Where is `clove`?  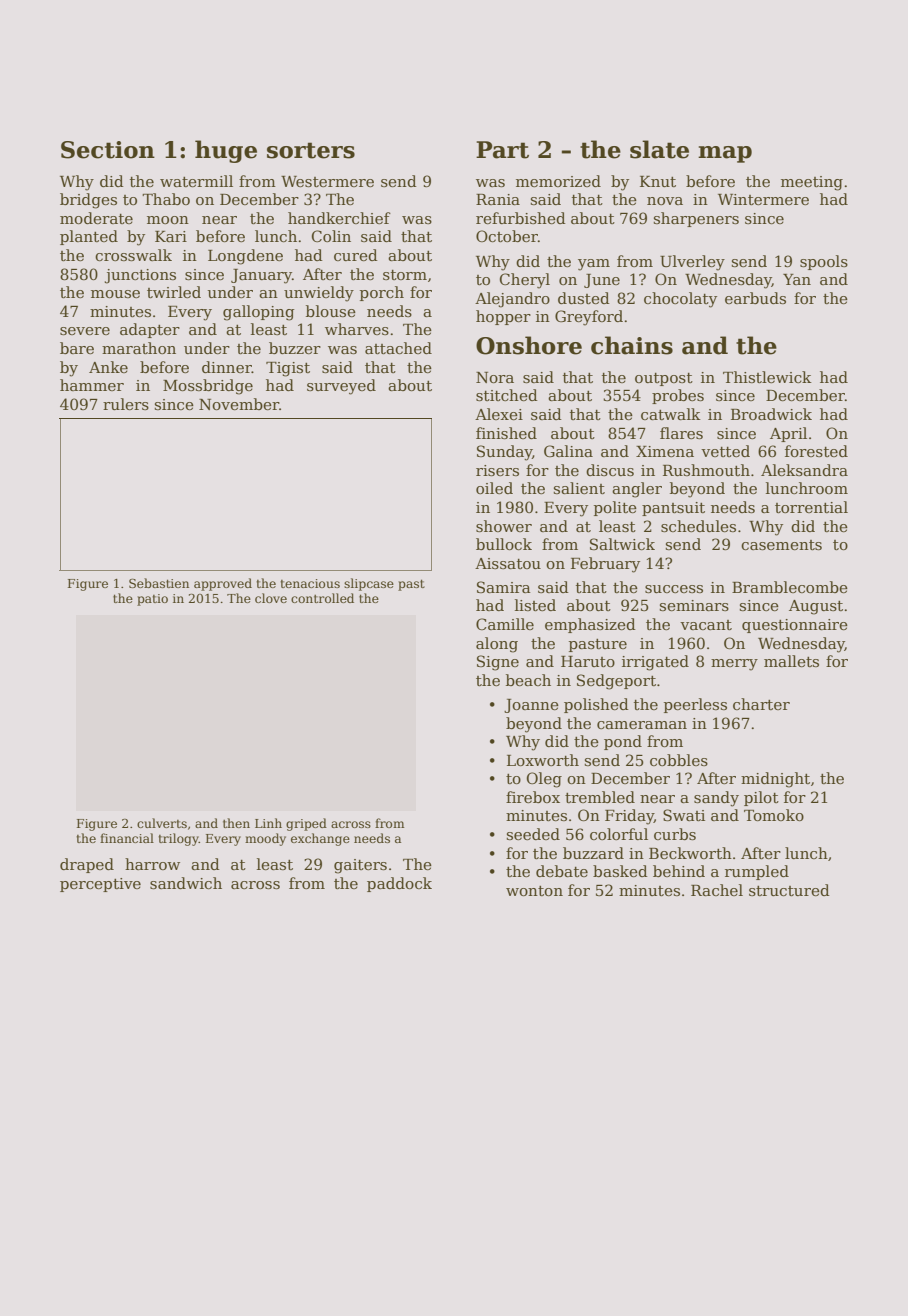
clove is located at coordinates (271, 598).
